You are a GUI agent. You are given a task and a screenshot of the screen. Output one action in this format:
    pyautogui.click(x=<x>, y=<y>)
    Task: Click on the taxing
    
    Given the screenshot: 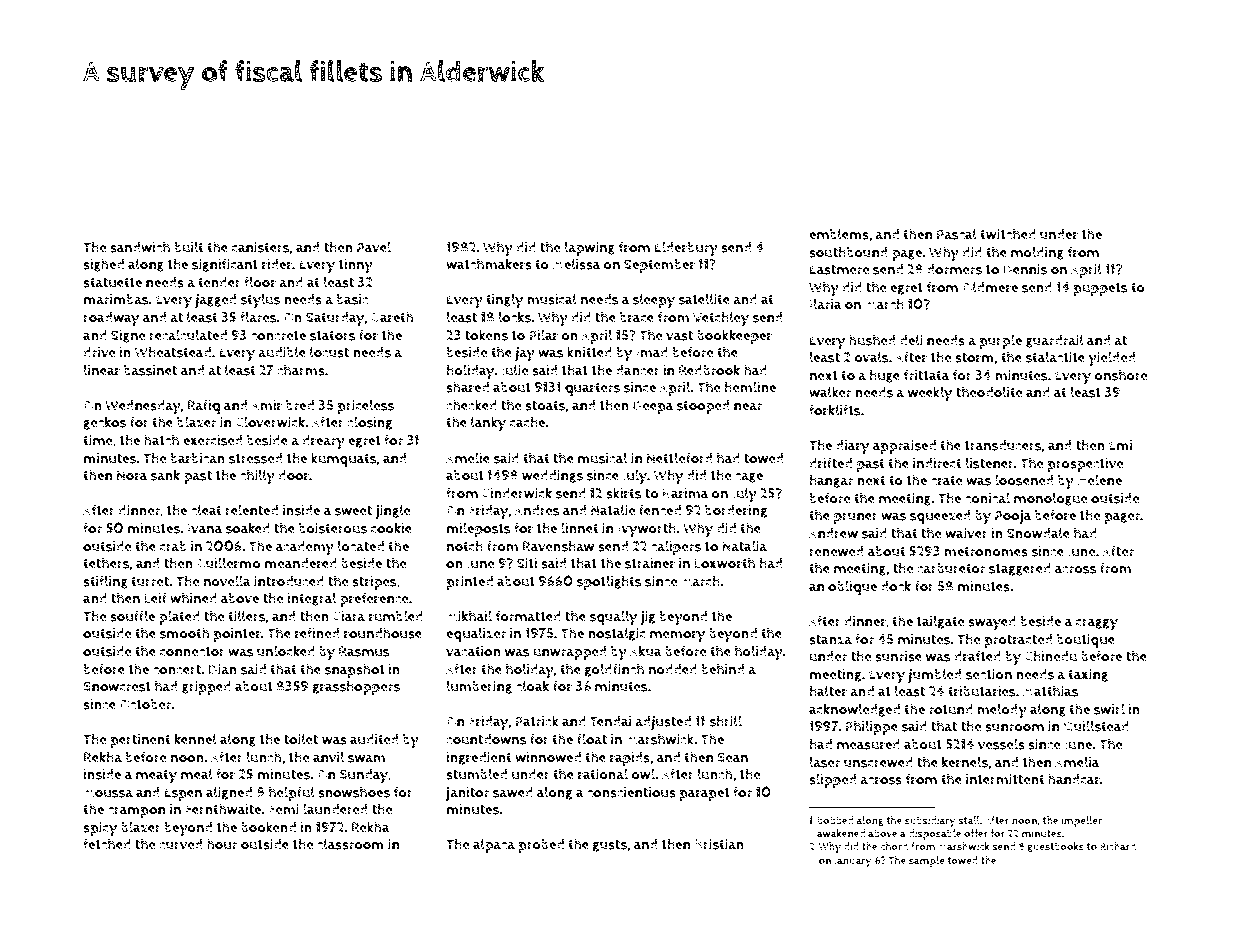 What is the action you would take?
    pyautogui.click(x=1088, y=675)
